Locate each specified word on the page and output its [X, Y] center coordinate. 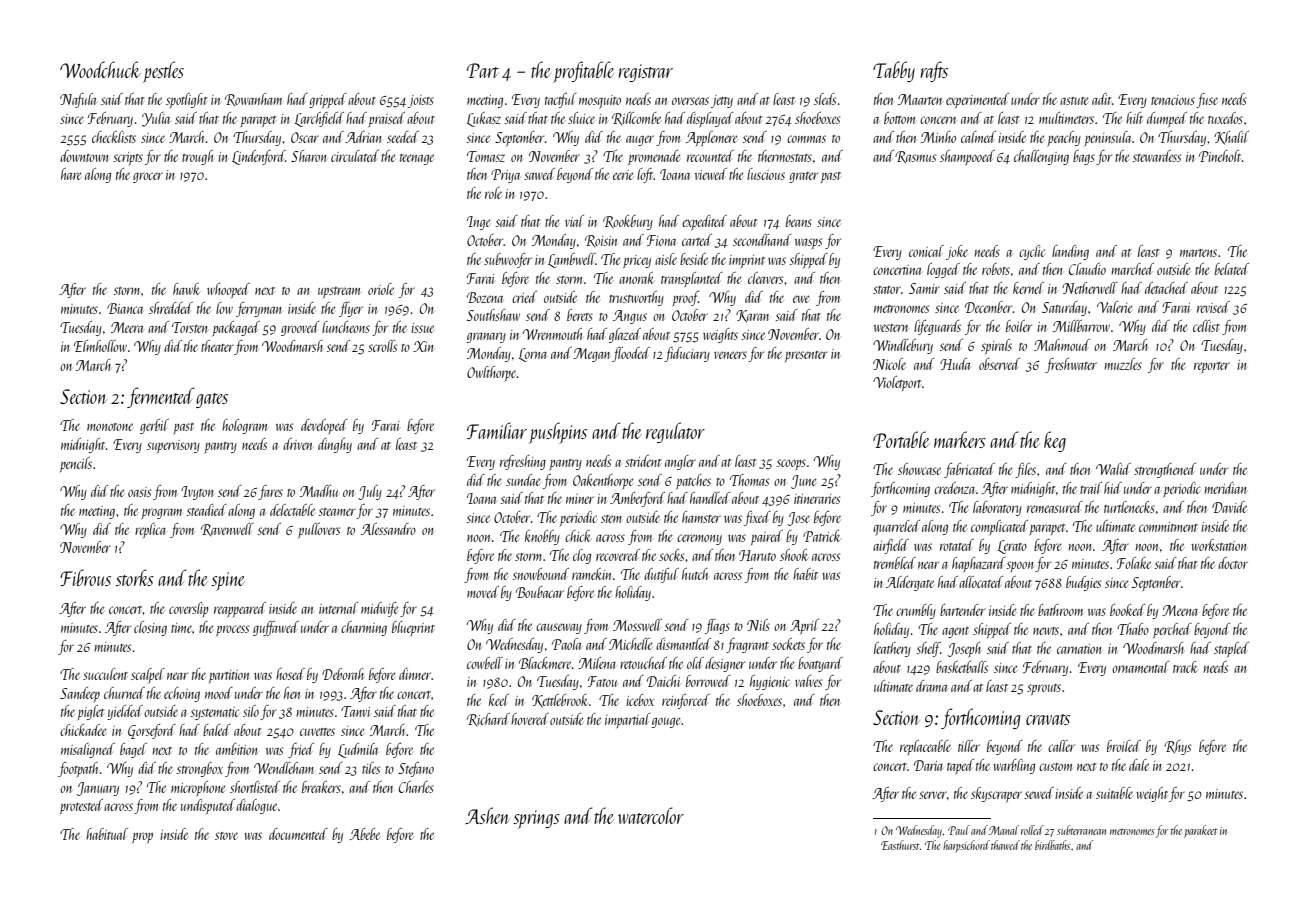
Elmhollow [100, 346]
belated [1232, 269]
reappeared [240, 609]
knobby [542, 537]
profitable [583, 72]
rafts [934, 71]
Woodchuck [100, 69]
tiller [969, 746]
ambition [236, 749]
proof [686, 298]
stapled [1231, 649]
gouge [666, 722]
